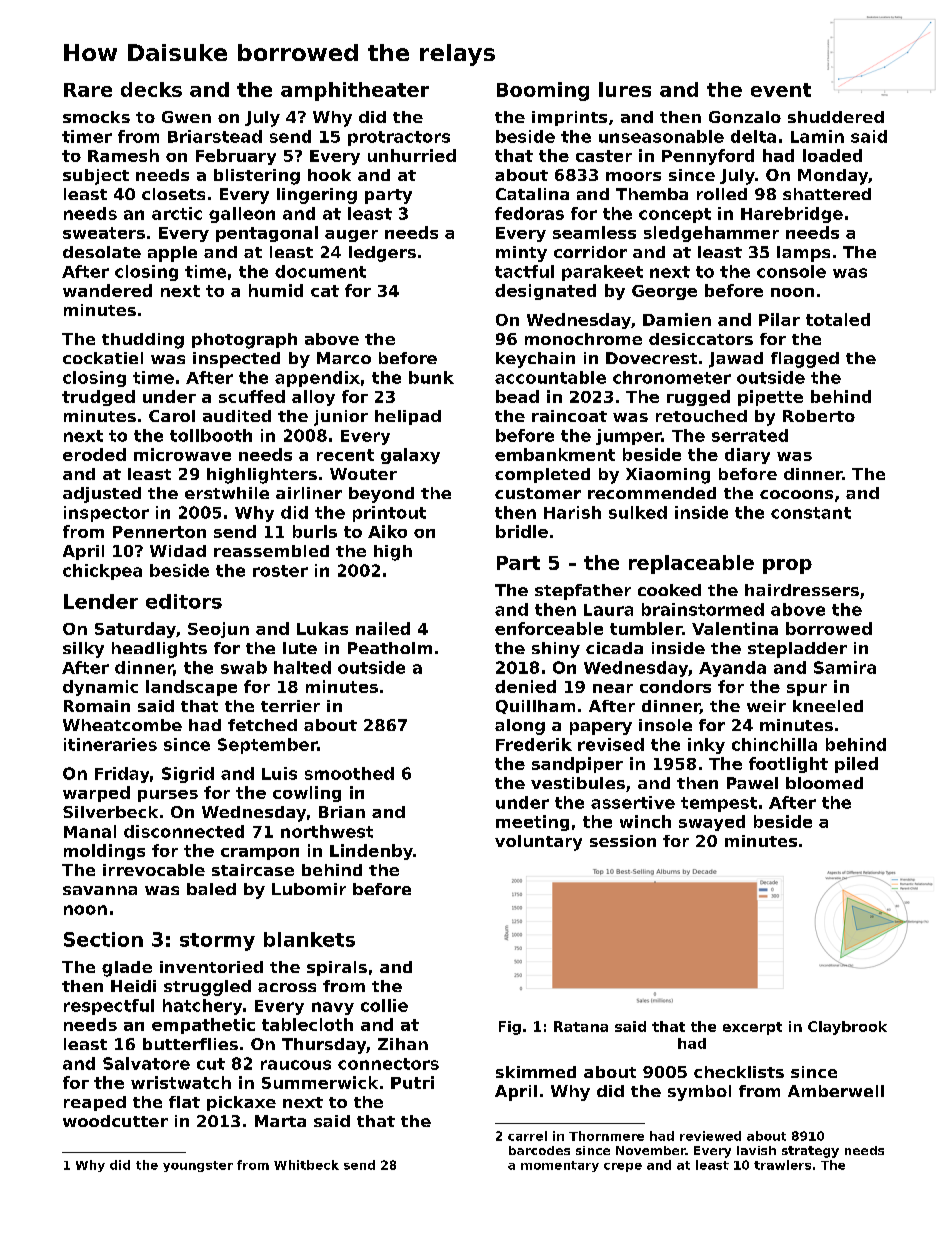  What do you see at coordinates (791, 271) in the screenshot?
I see `console` at bounding box center [791, 271].
